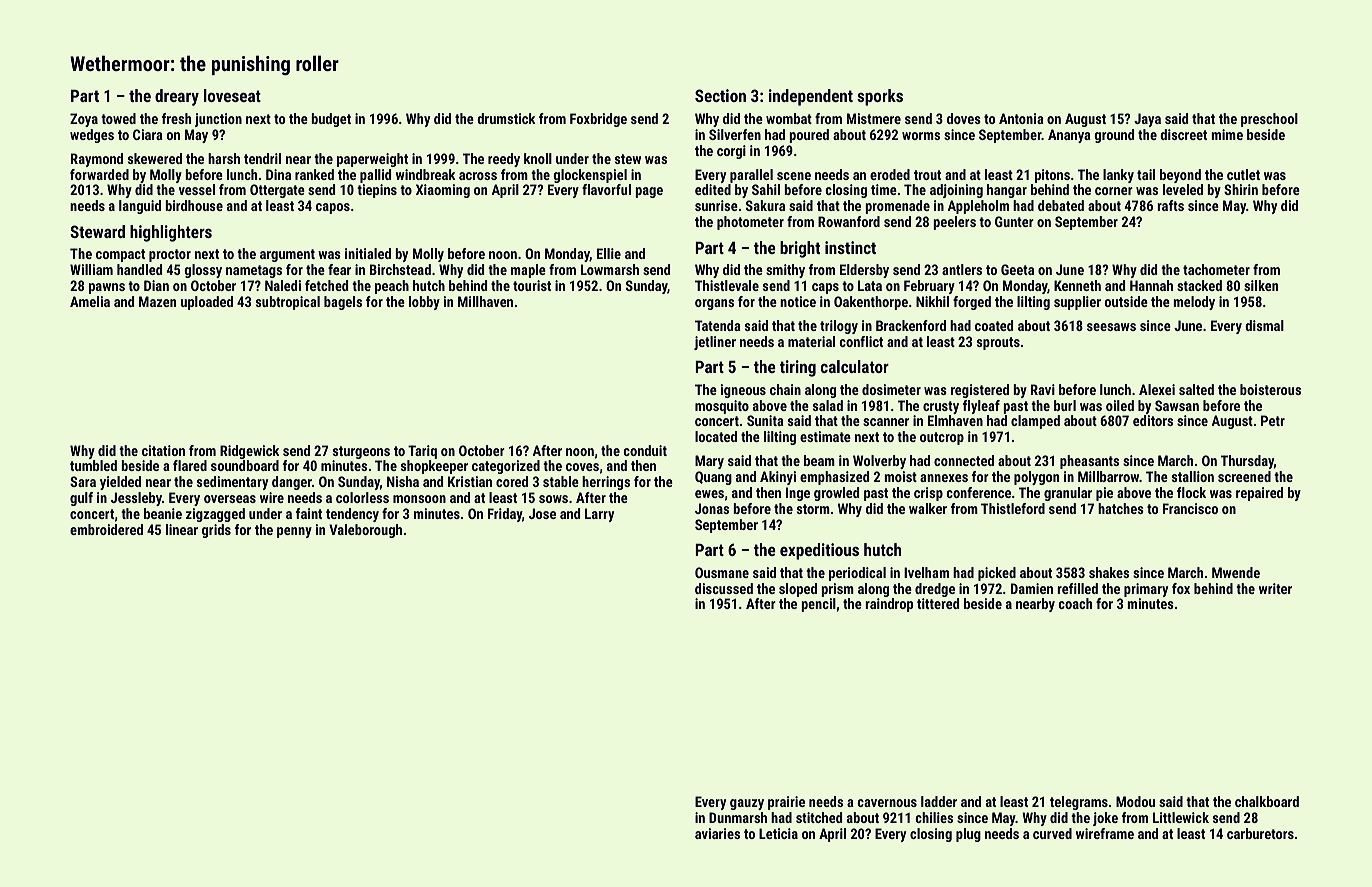 This screenshot has height=887, width=1372. What do you see at coordinates (1109, 572) in the screenshot?
I see `shakes` at bounding box center [1109, 572].
